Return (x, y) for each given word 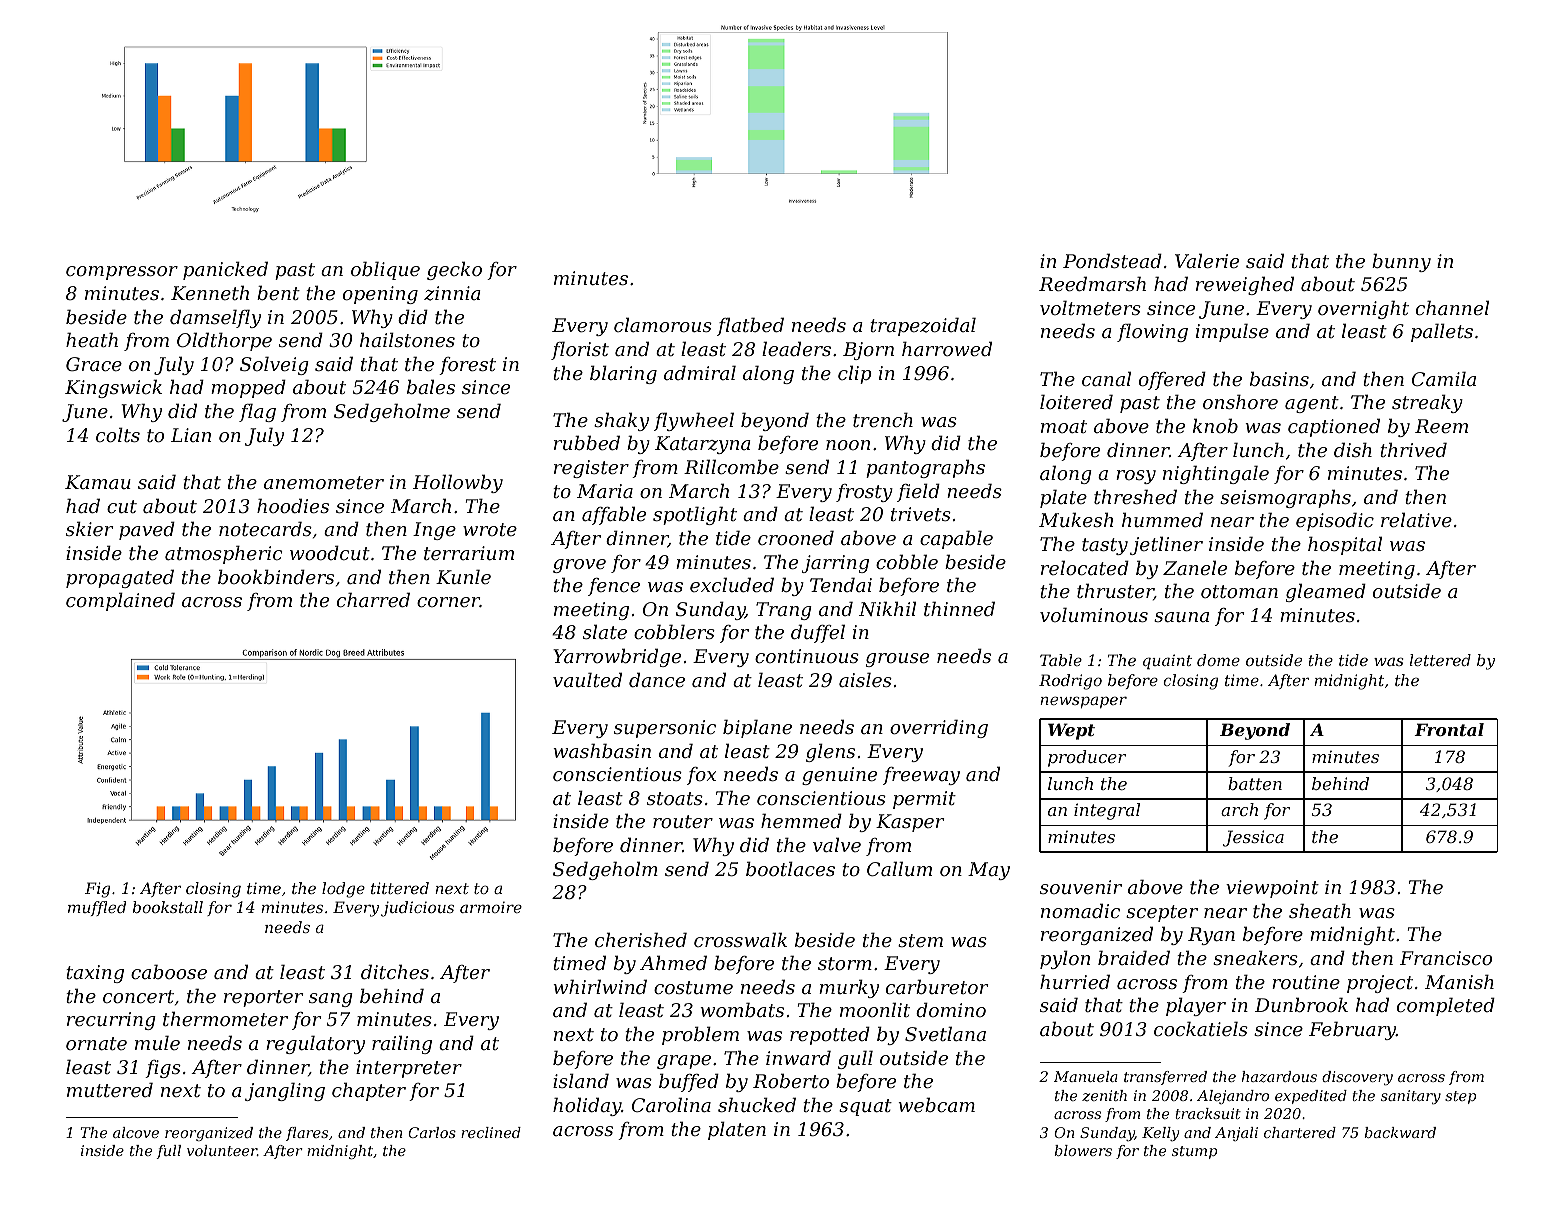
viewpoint (1272, 889)
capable (956, 539)
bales (431, 386)
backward (1400, 1132)
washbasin (602, 750)
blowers (1083, 1150)
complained (120, 601)
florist (580, 350)
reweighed (1245, 285)
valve (837, 844)
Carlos (432, 1132)
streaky (1427, 403)
